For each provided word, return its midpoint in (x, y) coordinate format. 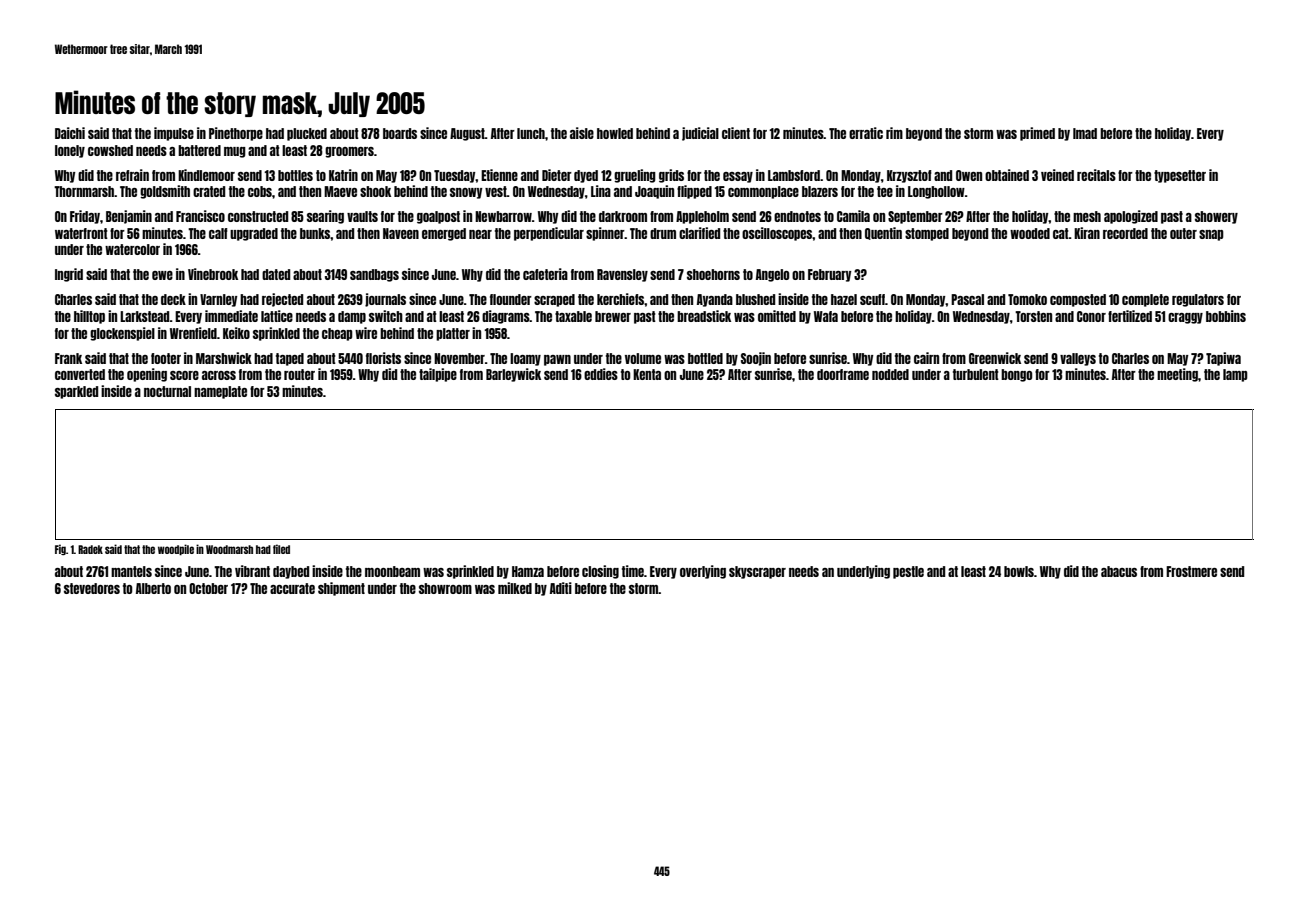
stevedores (92, 588)
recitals (1096, 175)
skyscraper (757, 572)
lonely (70, 151)
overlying (703, 572)
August (467, 134)
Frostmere (1191, 571)
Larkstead (145, 316)
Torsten (1033, 316)
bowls (1019, 571)
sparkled (76, 392)
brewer (613, 316)
